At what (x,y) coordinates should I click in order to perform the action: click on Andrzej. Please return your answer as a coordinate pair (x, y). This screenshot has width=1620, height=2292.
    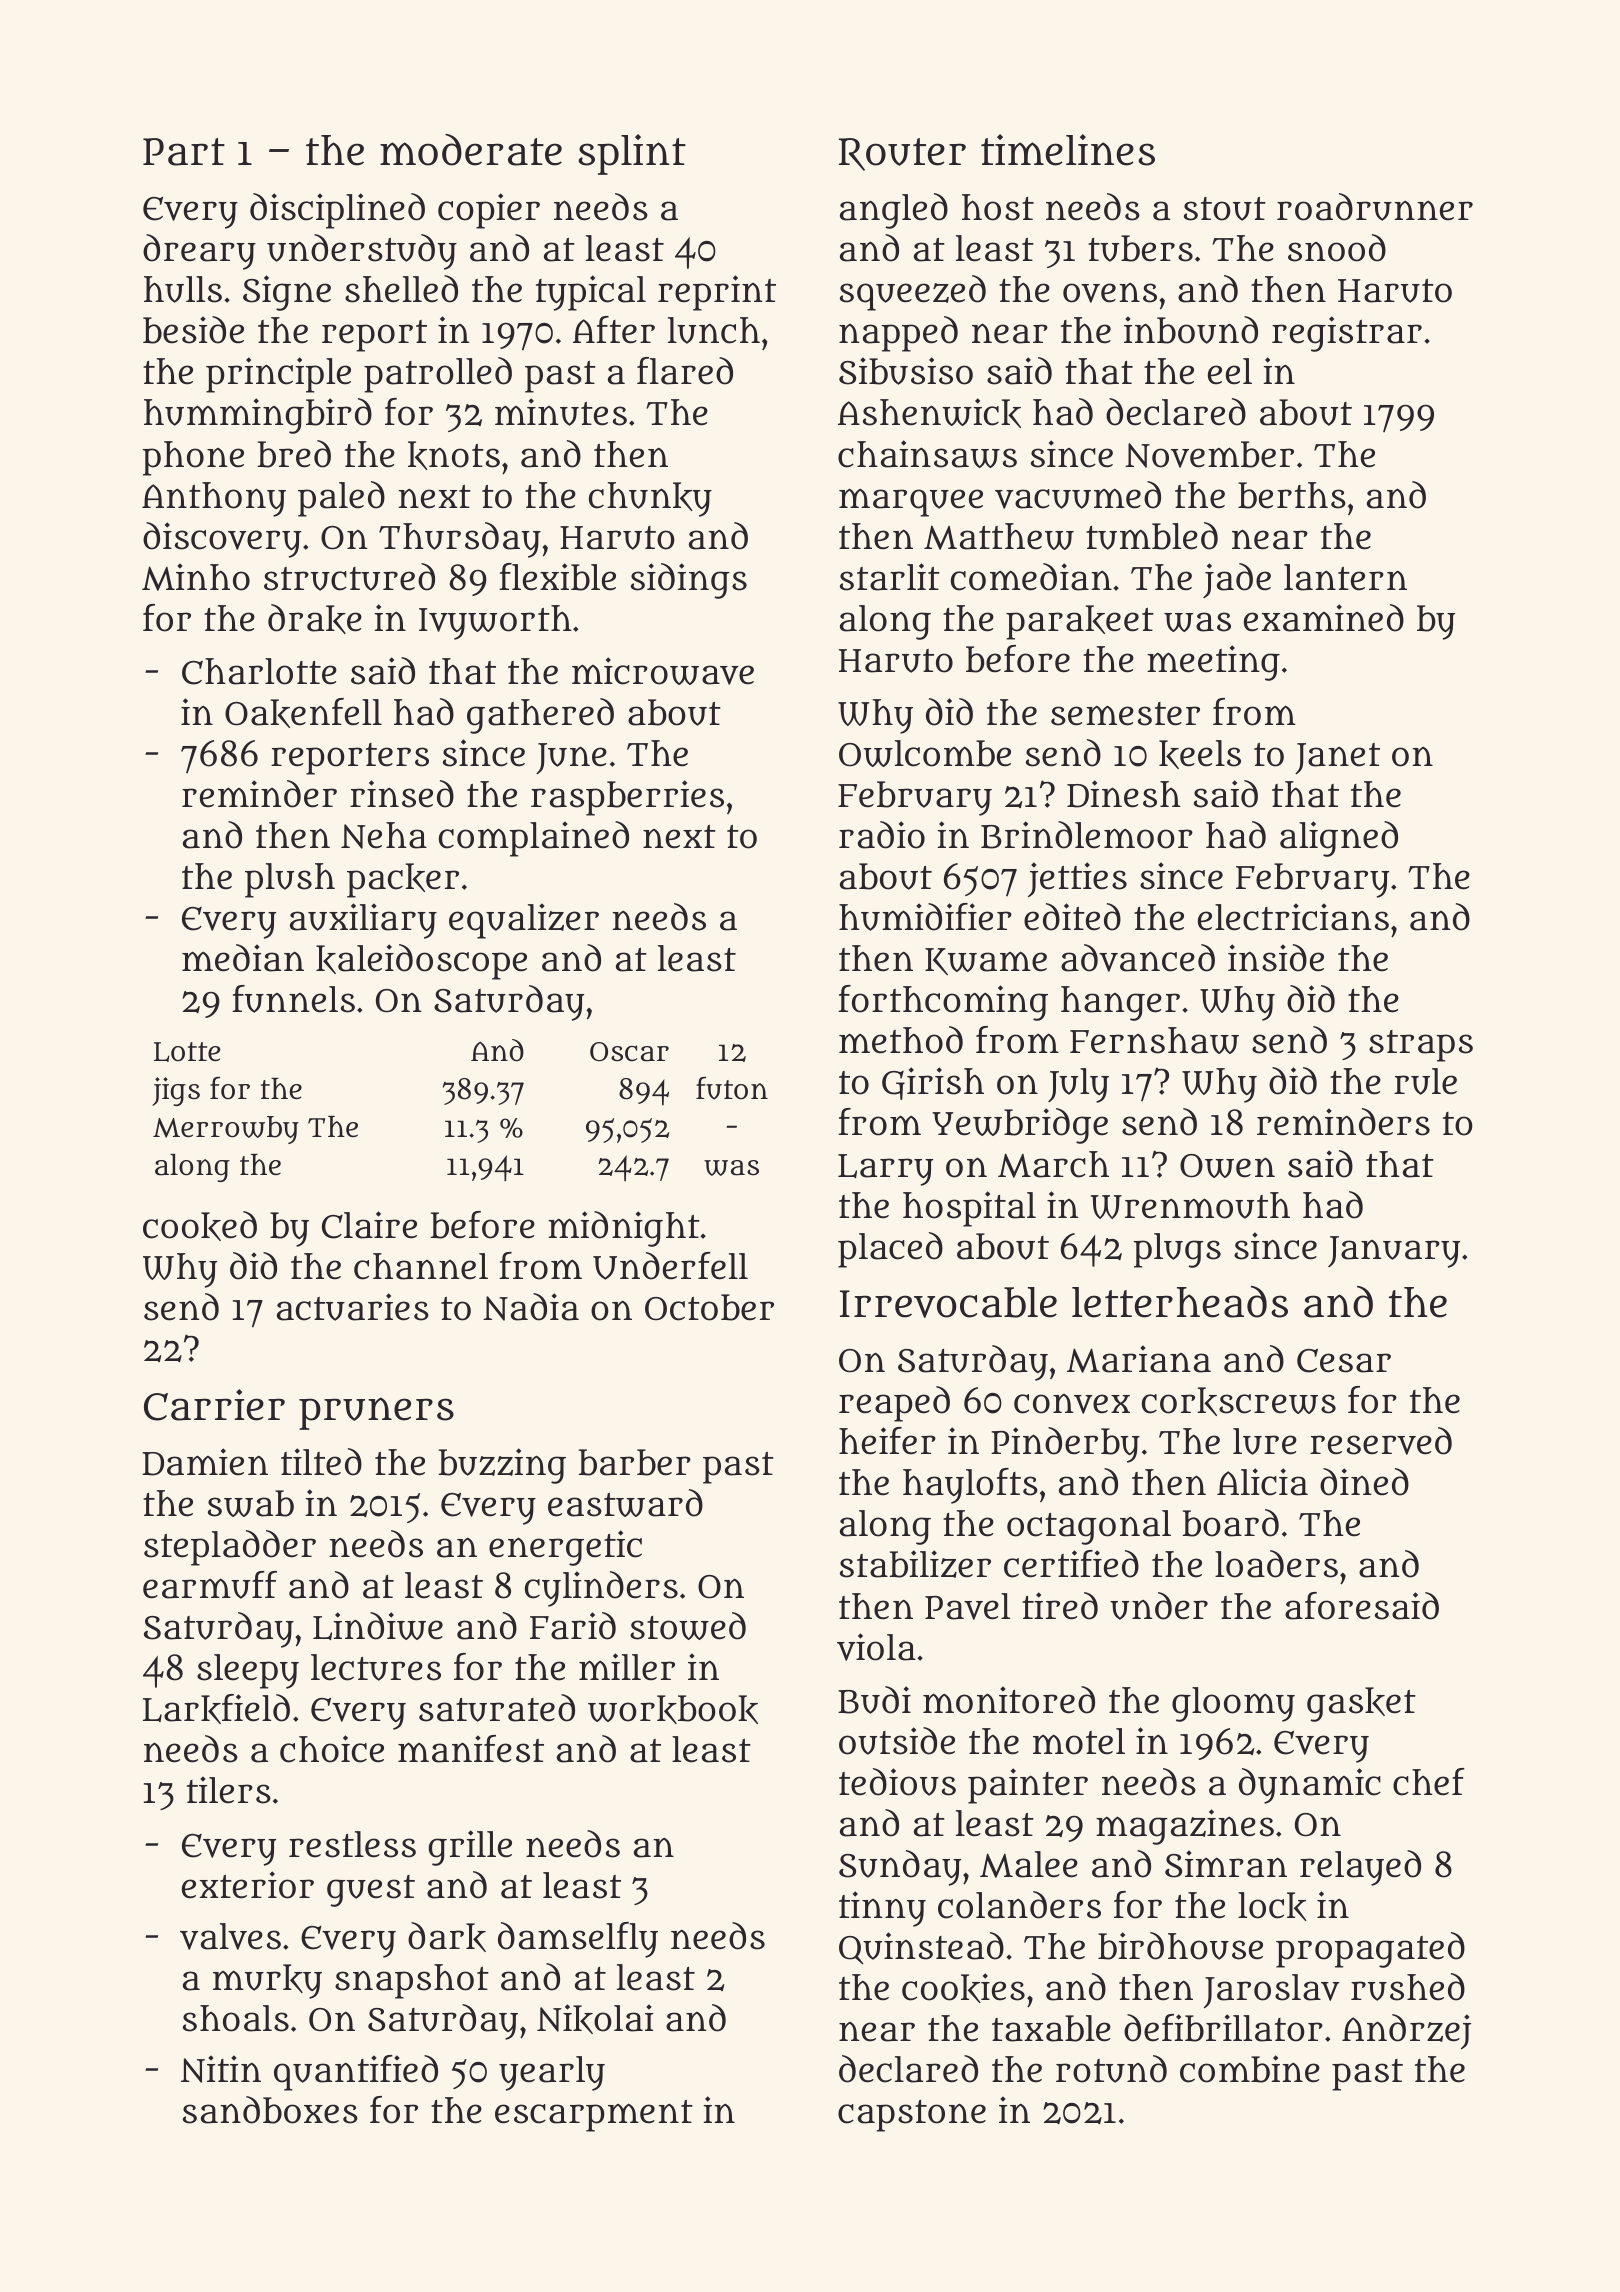
    Looking at the image, I should click on (1406, 2031).
